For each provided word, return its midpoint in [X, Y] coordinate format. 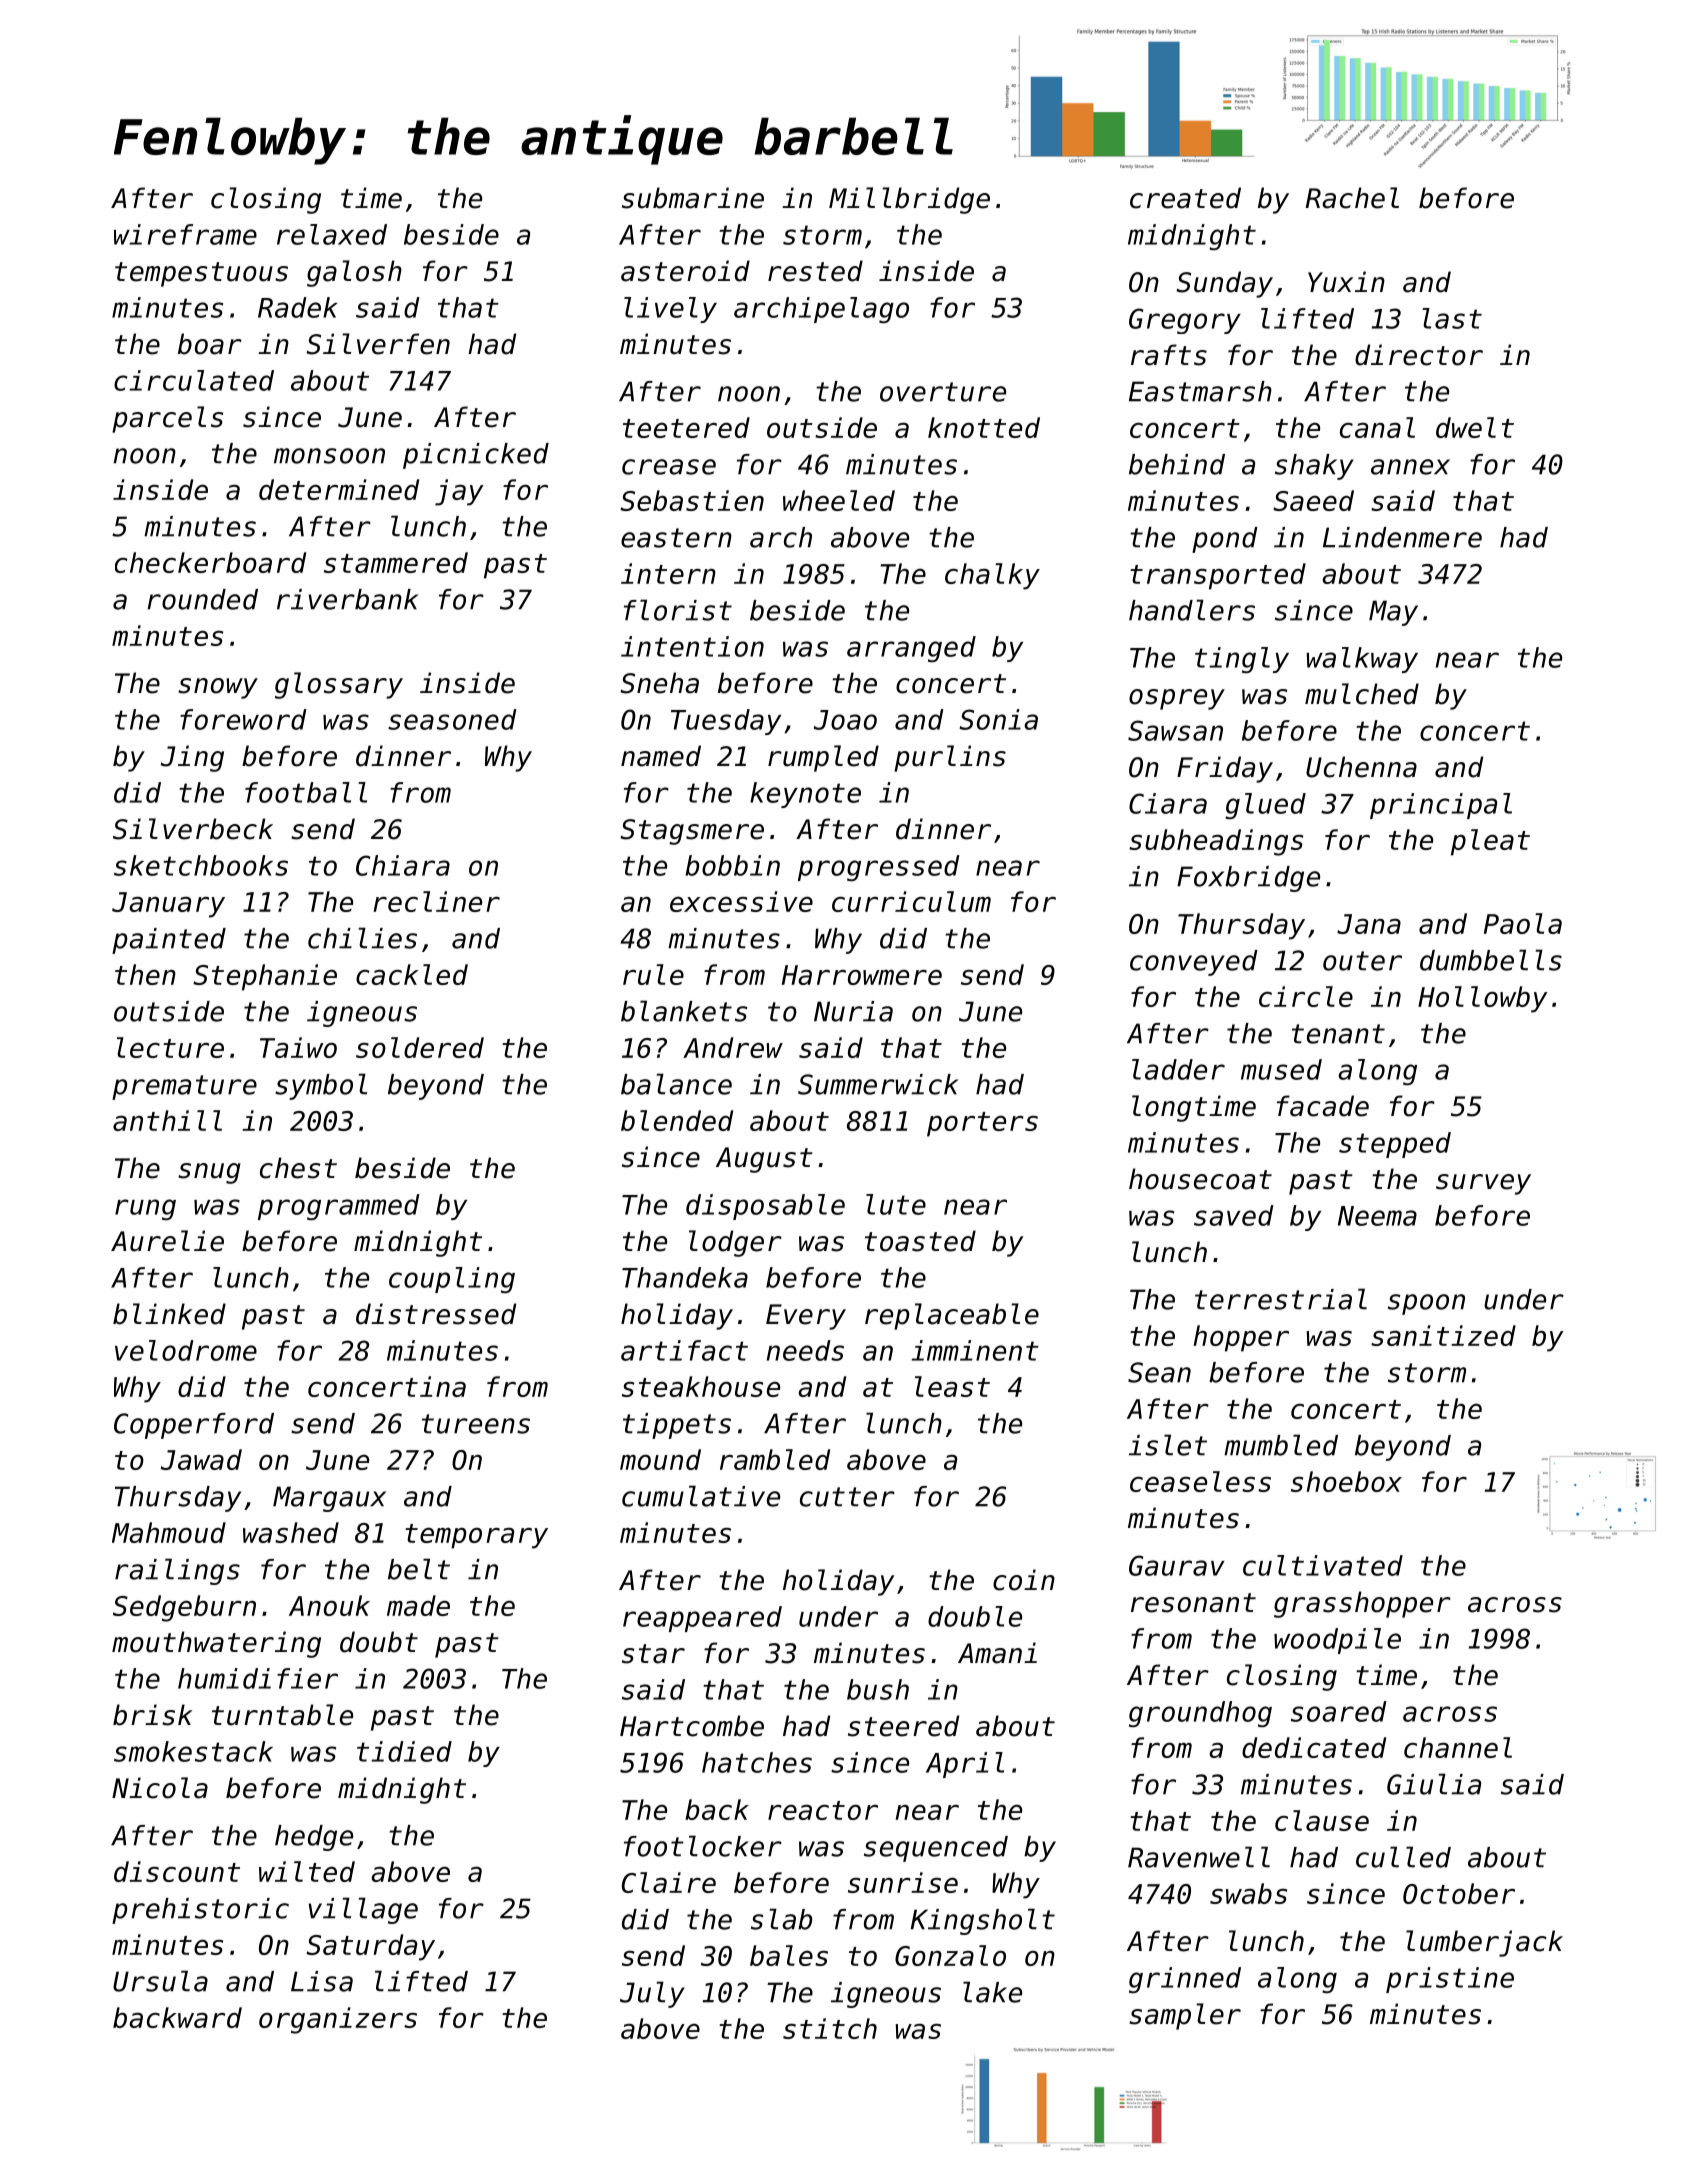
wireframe [185, 234]
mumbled [1281, 1445]
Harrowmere [862, 975]
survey [1483, 1184]
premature [184, 1087]
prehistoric [200, 1911]
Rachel [1352, 198]
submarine [693, 198]
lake [992, 1992]
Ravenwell [1199, 1857]
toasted [920, 1241]
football [306, 792]
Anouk [329, 1605]
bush [878, 1689]
